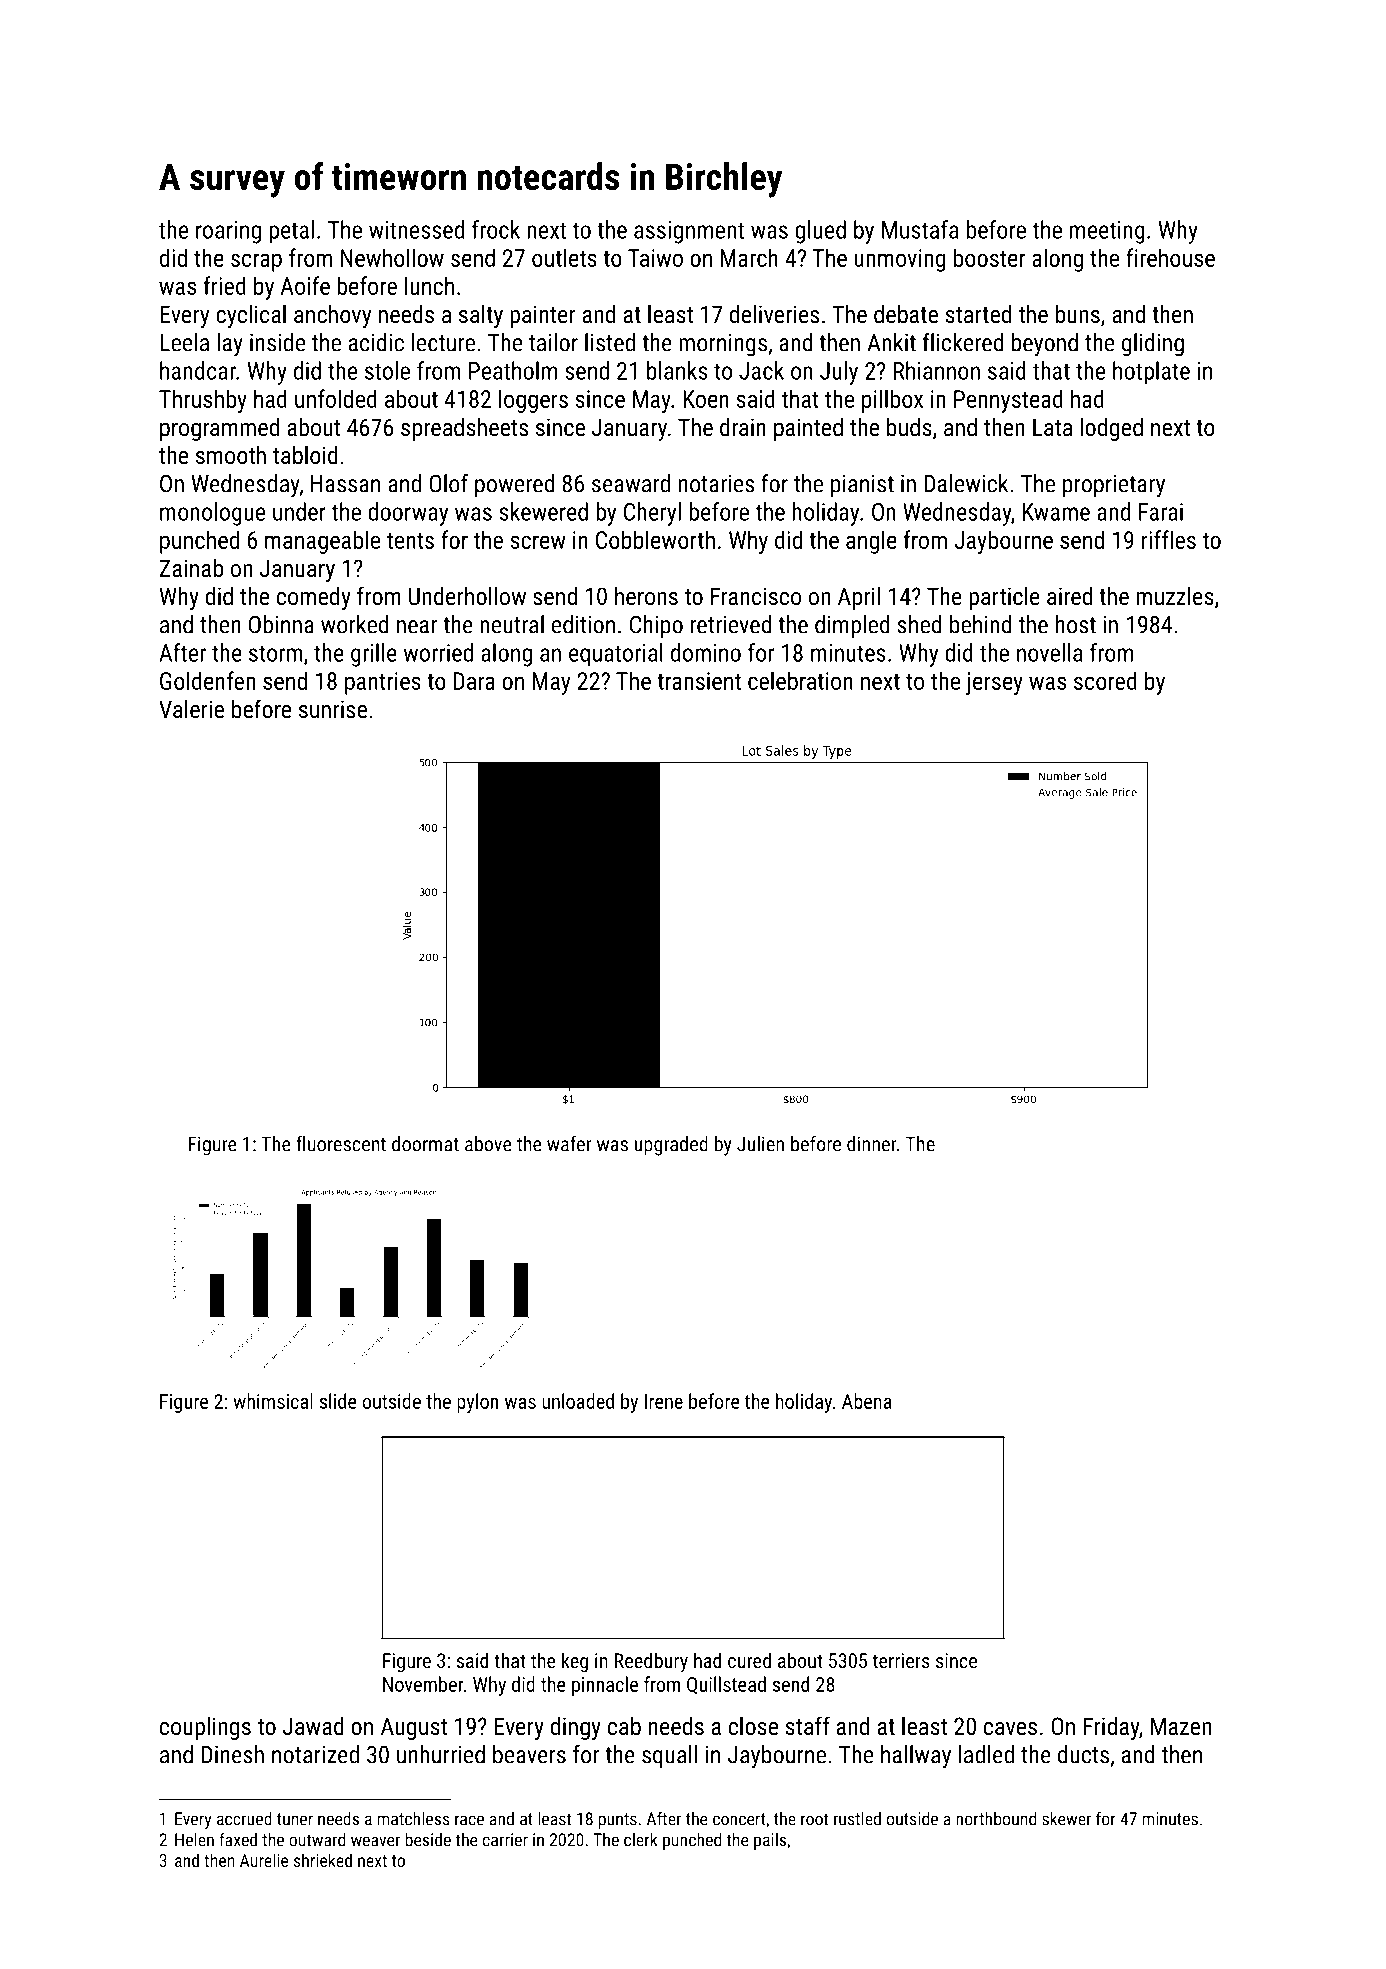 The width and height of the document is (1386, 1969). I want to click on listed, so click(610, 342).
